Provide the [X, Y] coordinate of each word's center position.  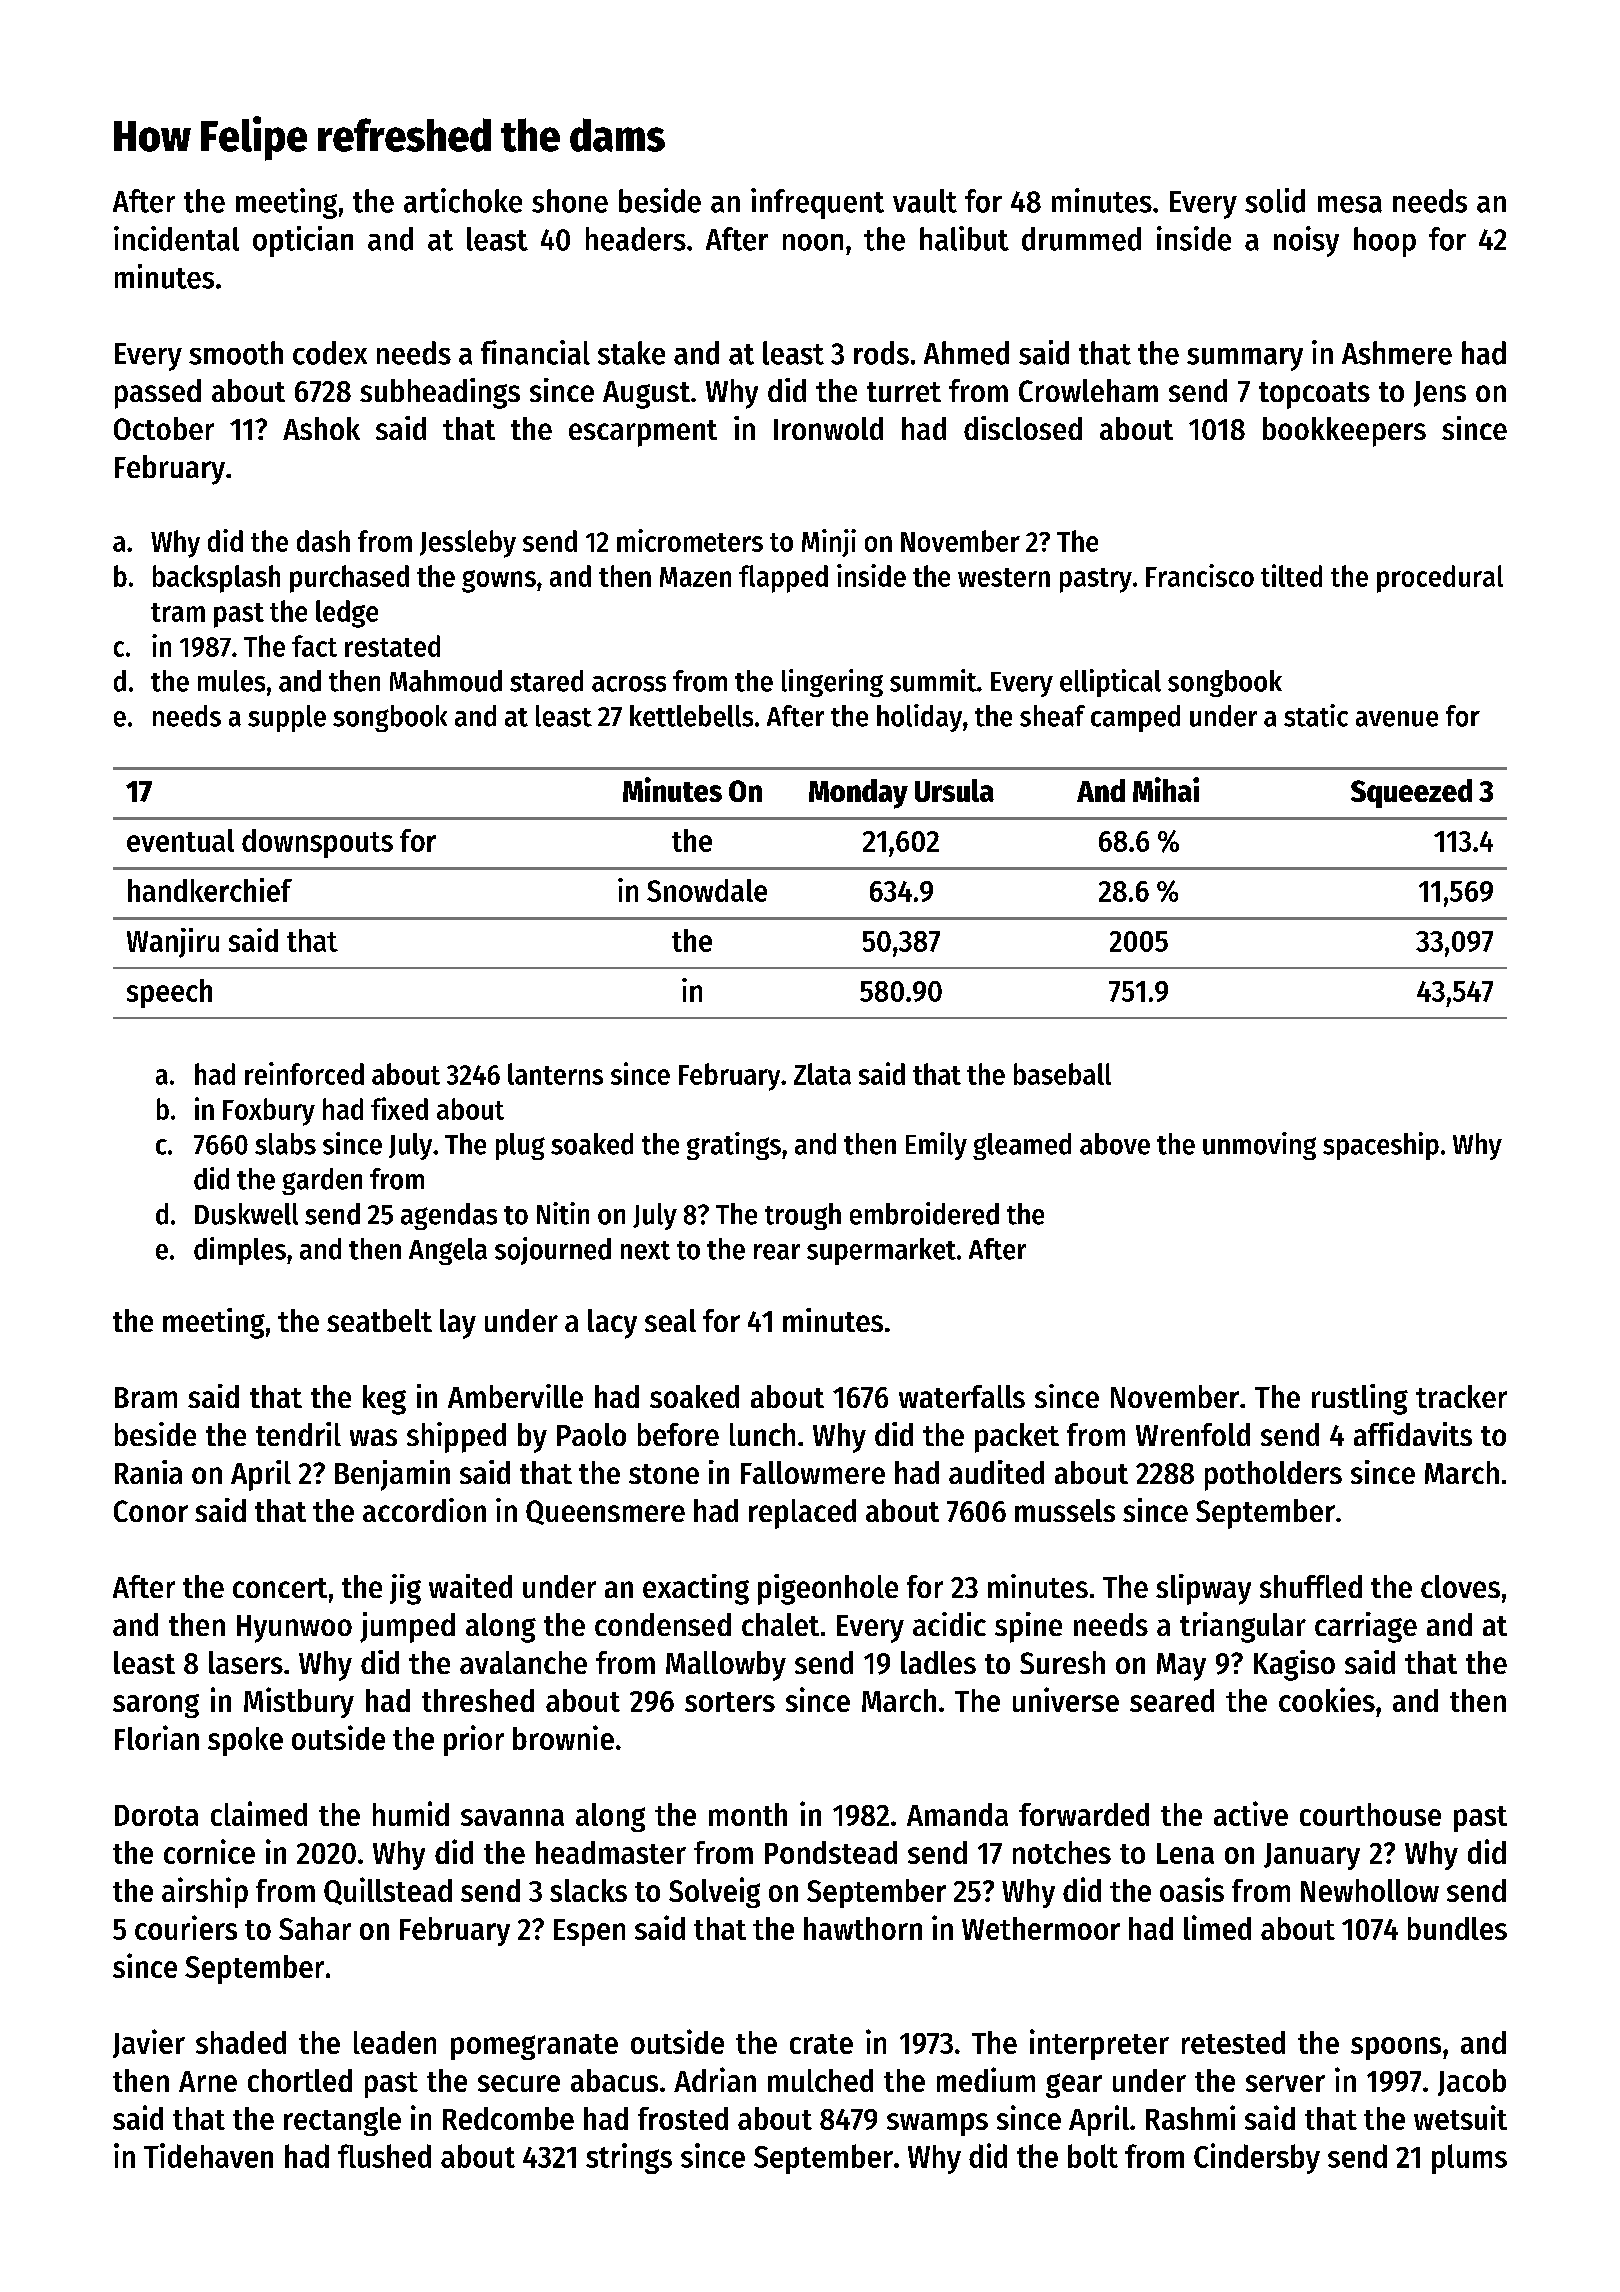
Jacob [1472, 2082]
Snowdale [707, 890]
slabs [285, 1144]
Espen [589, 1932]
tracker [1461, 1396]
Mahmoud [446, 681]
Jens [1440, 394]
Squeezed [1411, 793]
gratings [734, 1146]
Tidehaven [208, 2155]
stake [631, 353]
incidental [176, 238]
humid [411, 1813]
